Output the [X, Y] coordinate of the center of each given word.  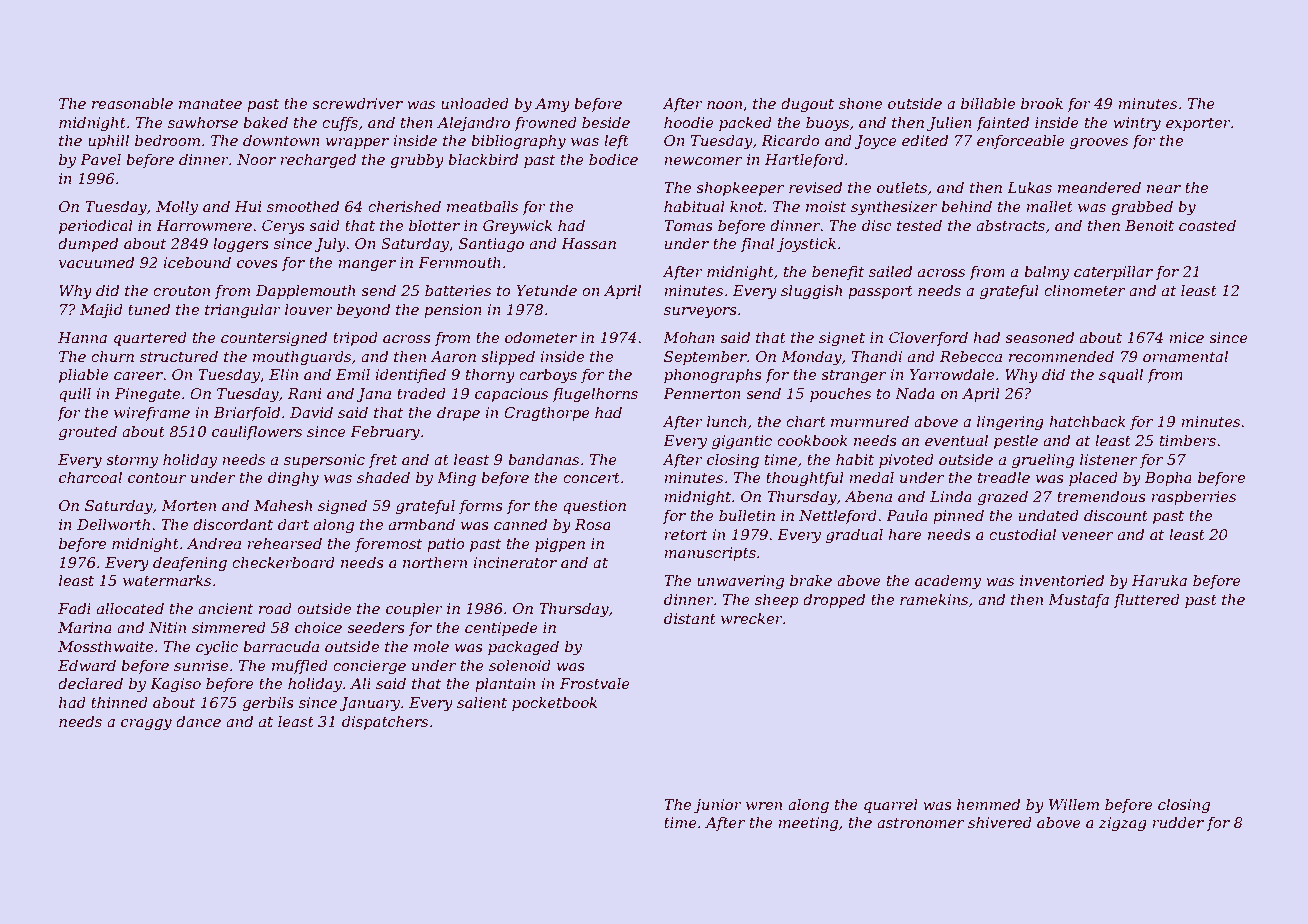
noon [724, 105]
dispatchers [385, 723]
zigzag [1123, 824]
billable [988, 103]
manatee [210, 104]
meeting [808, 824]
